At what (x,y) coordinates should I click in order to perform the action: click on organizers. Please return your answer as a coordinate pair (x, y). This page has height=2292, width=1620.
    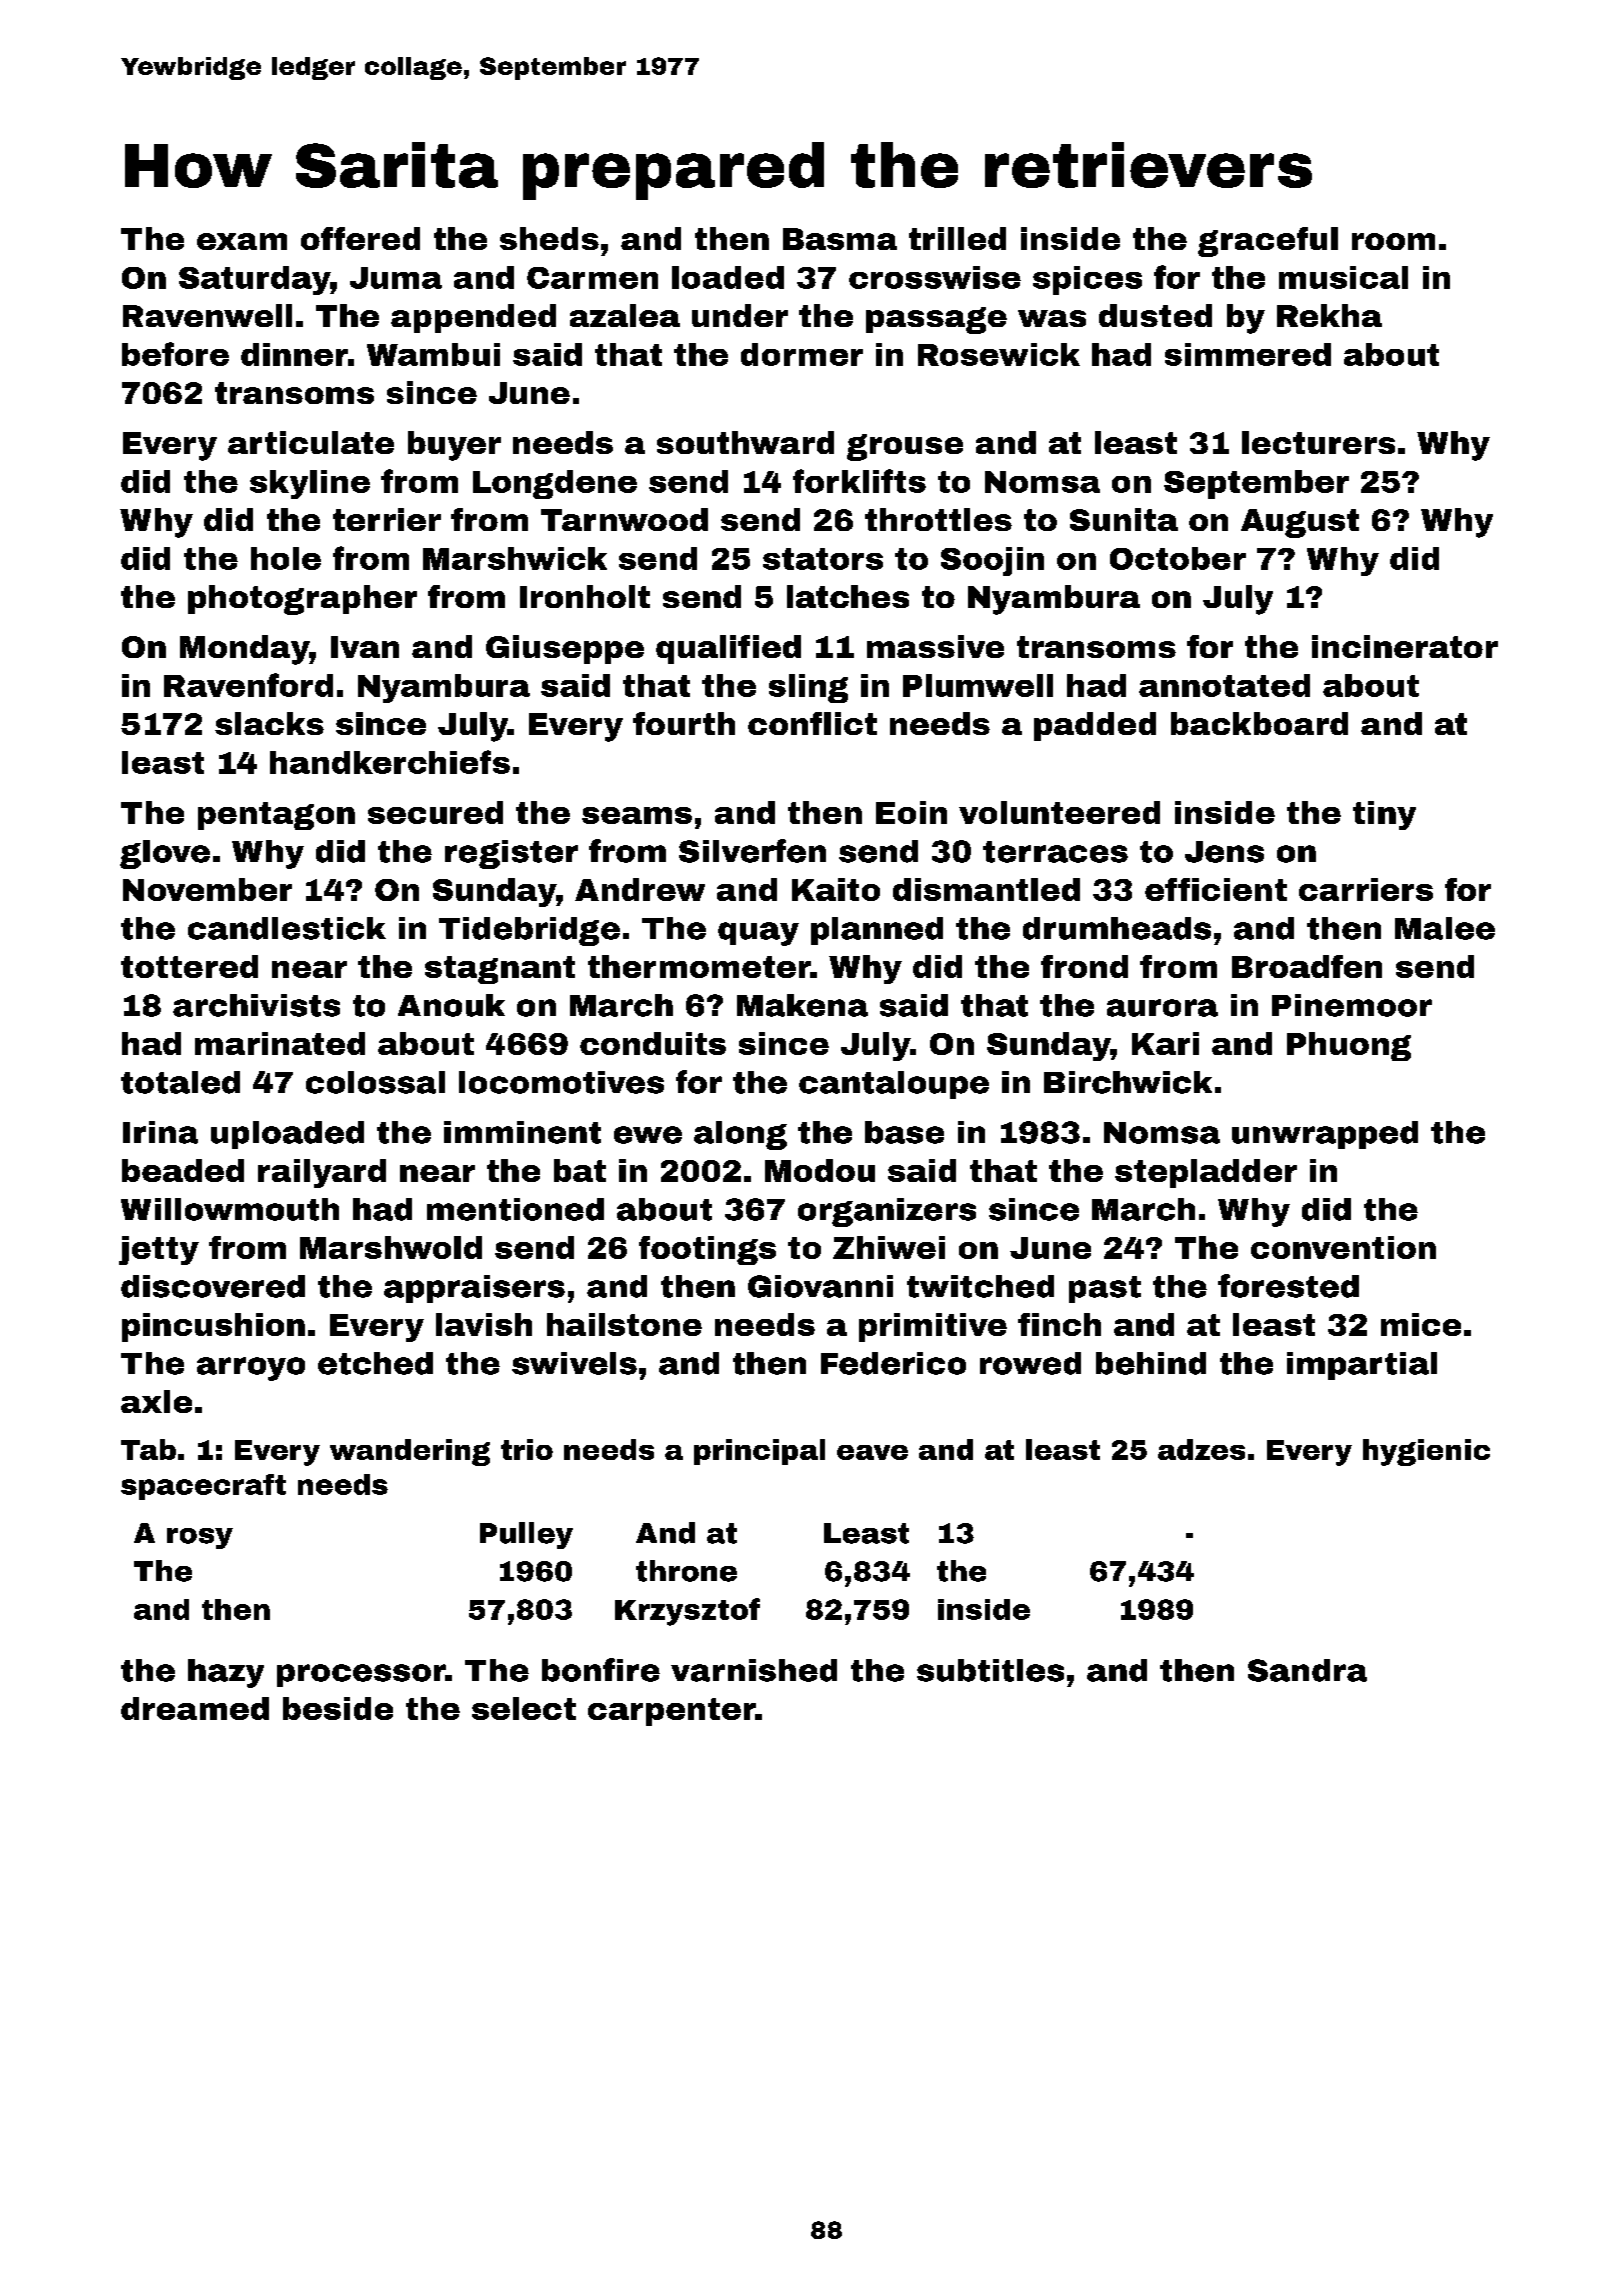
    Looking at the image, I should click on (887, 1212).
